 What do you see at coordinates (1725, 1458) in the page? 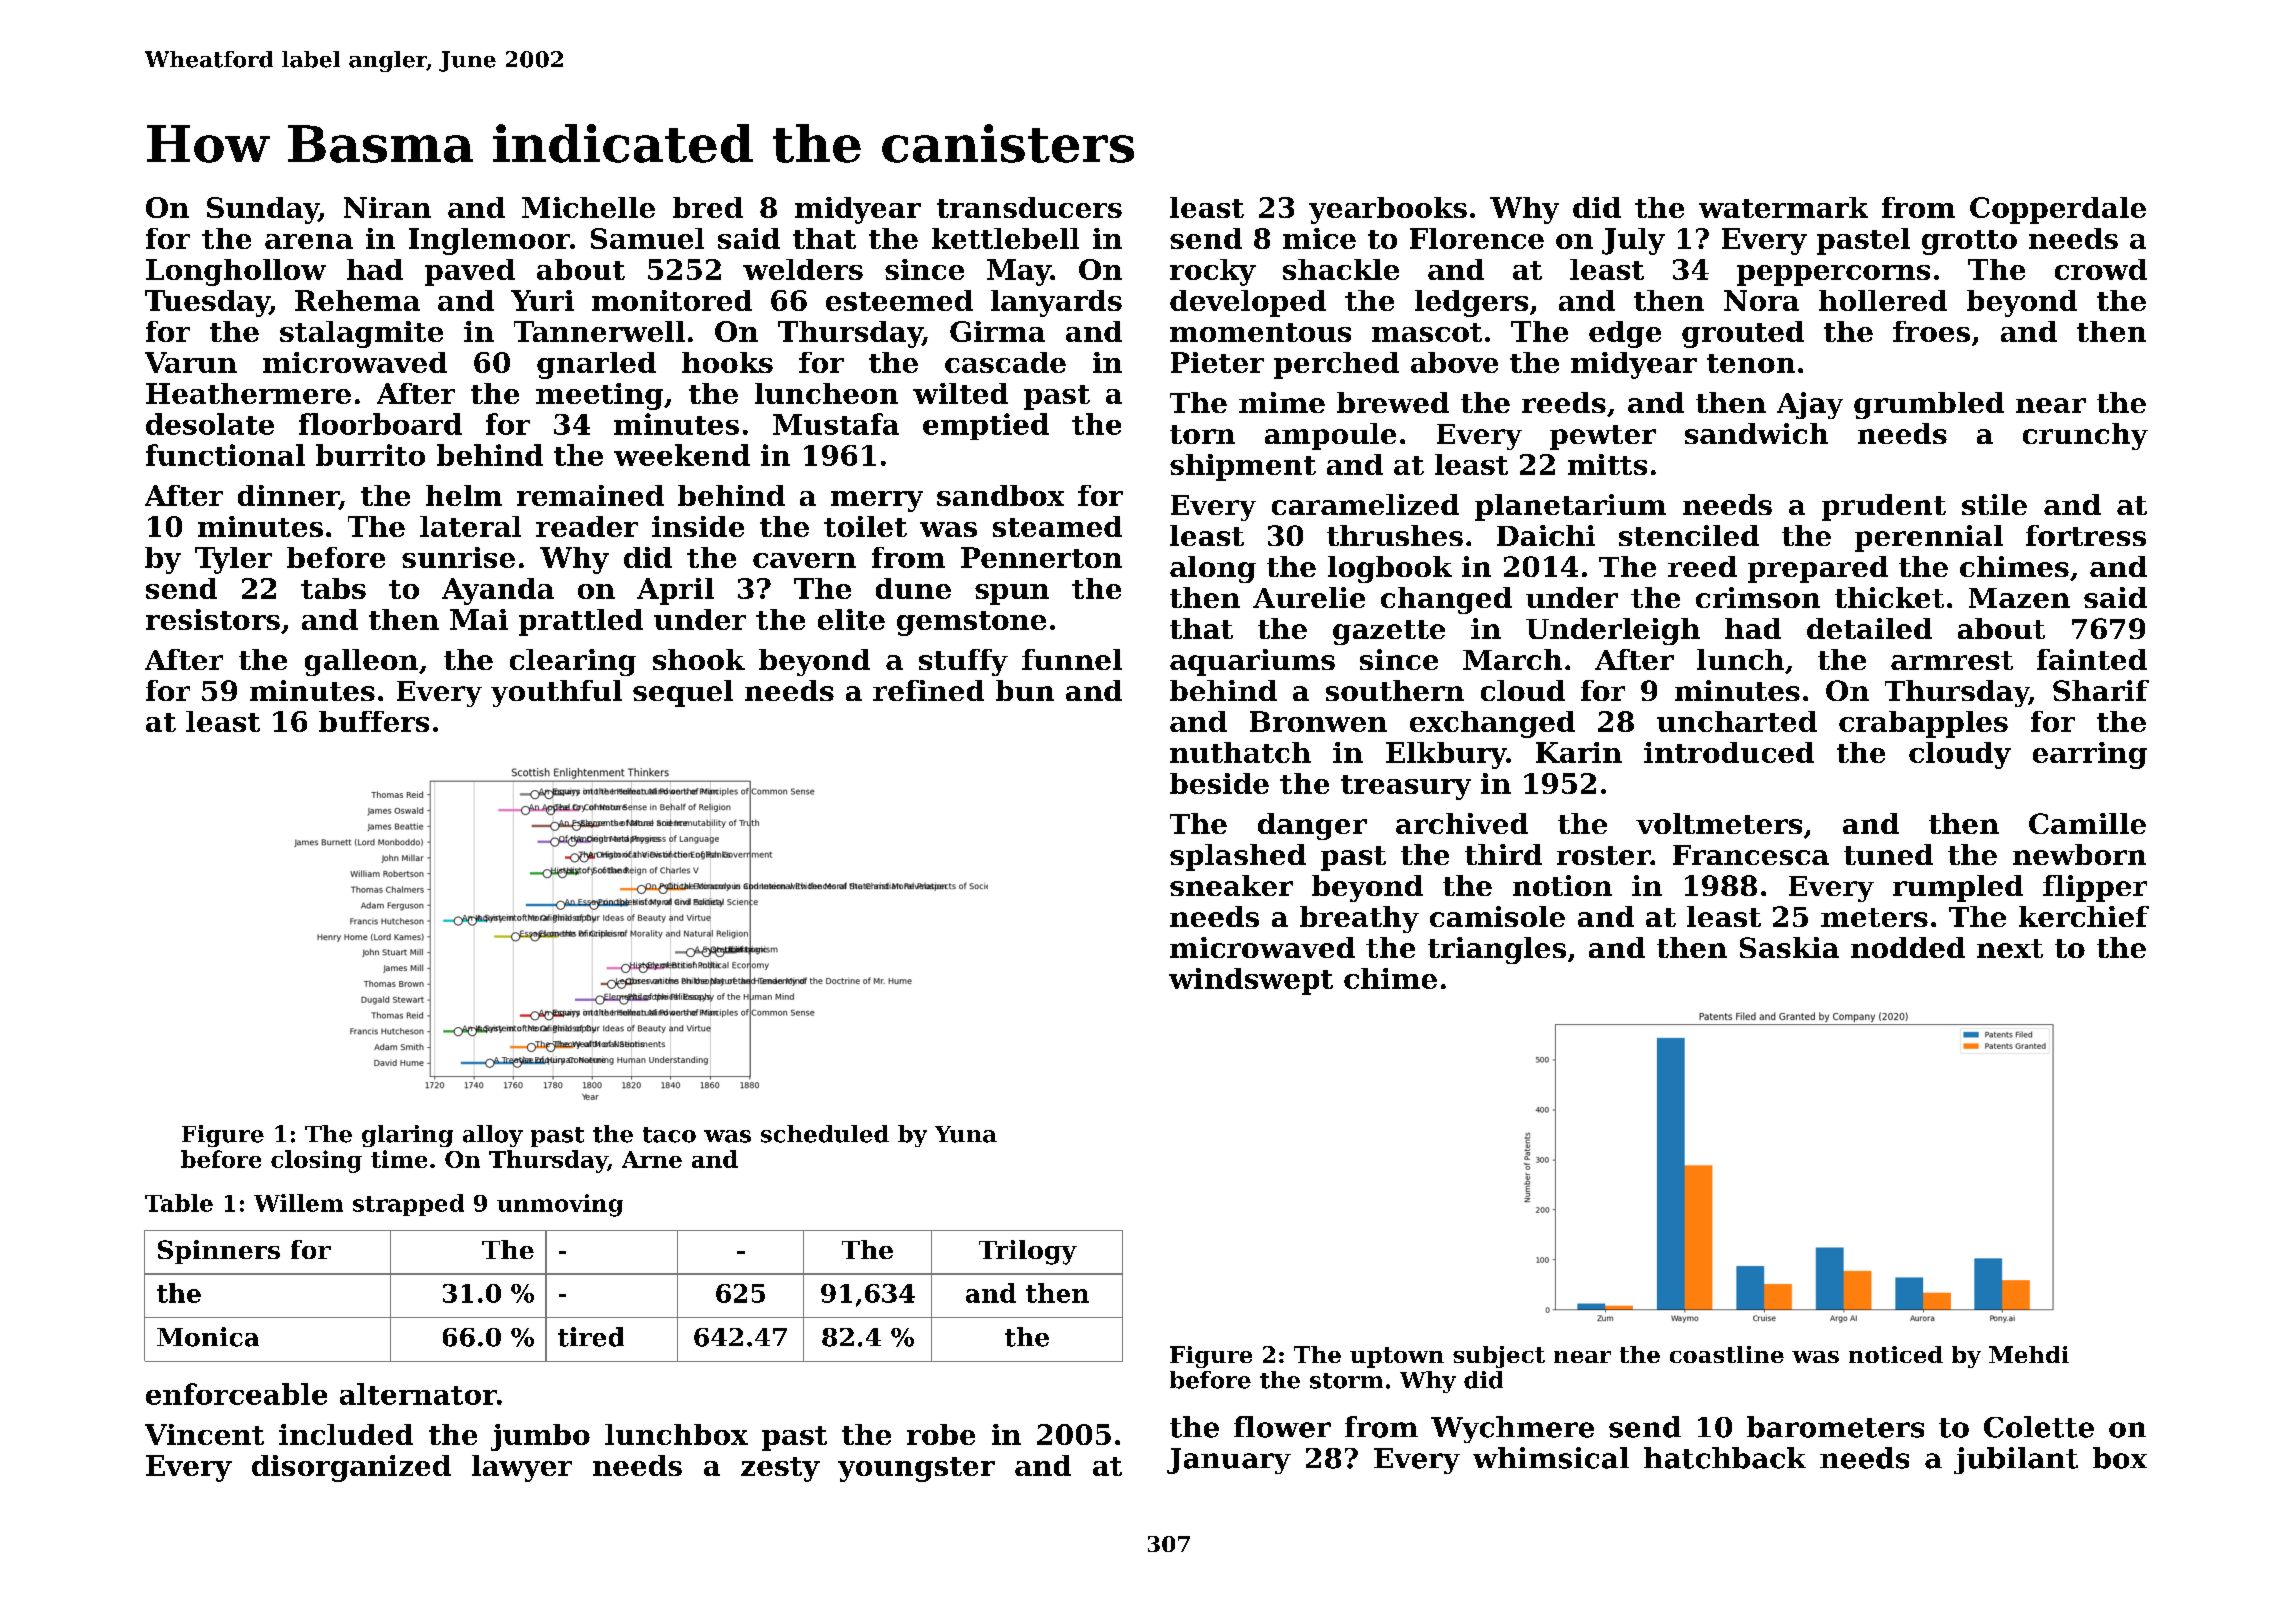
I see `hatchback` at bounding box center [1725, 1458].
